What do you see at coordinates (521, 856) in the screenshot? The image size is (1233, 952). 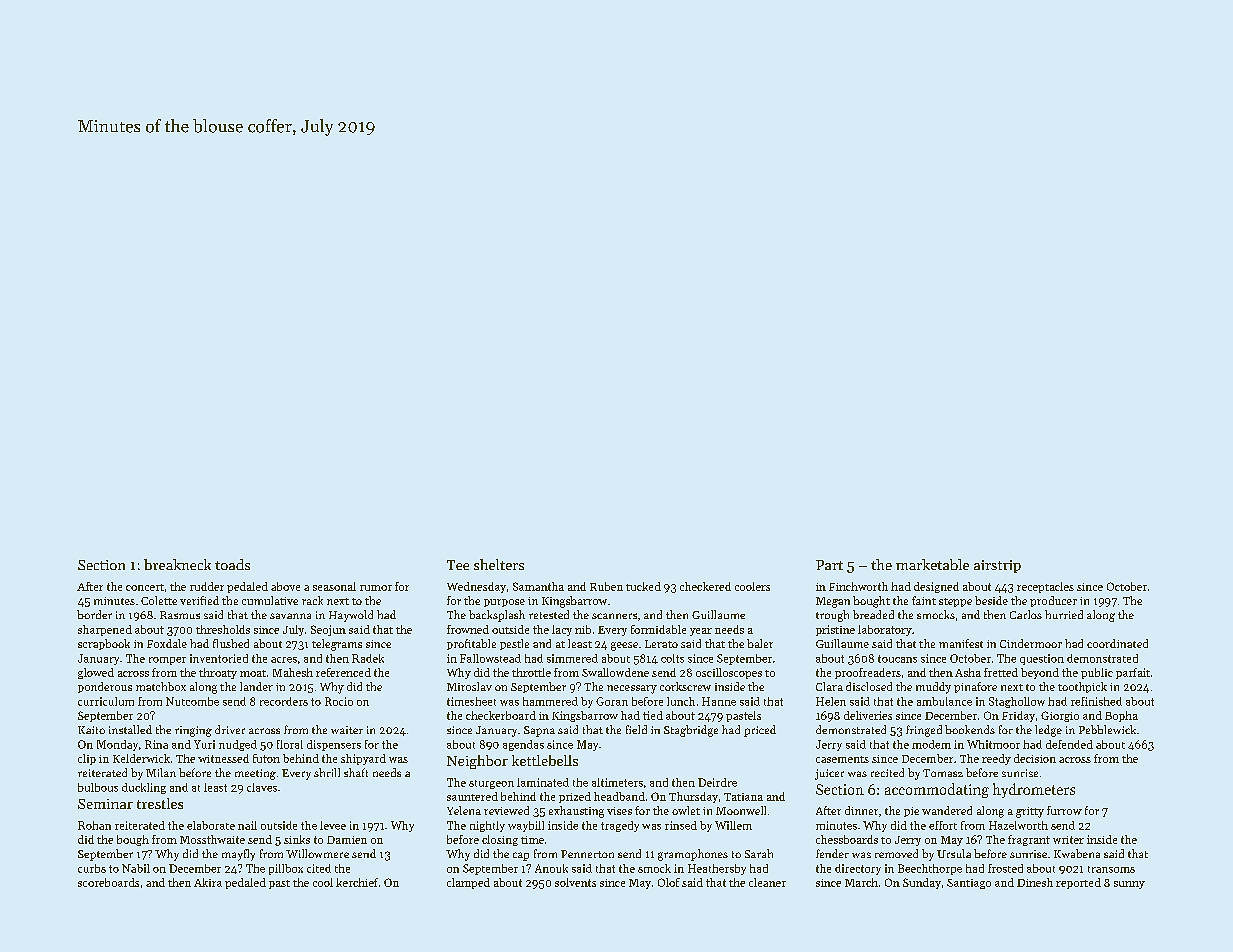 I see `cap` at bounding box center [521, 856].
